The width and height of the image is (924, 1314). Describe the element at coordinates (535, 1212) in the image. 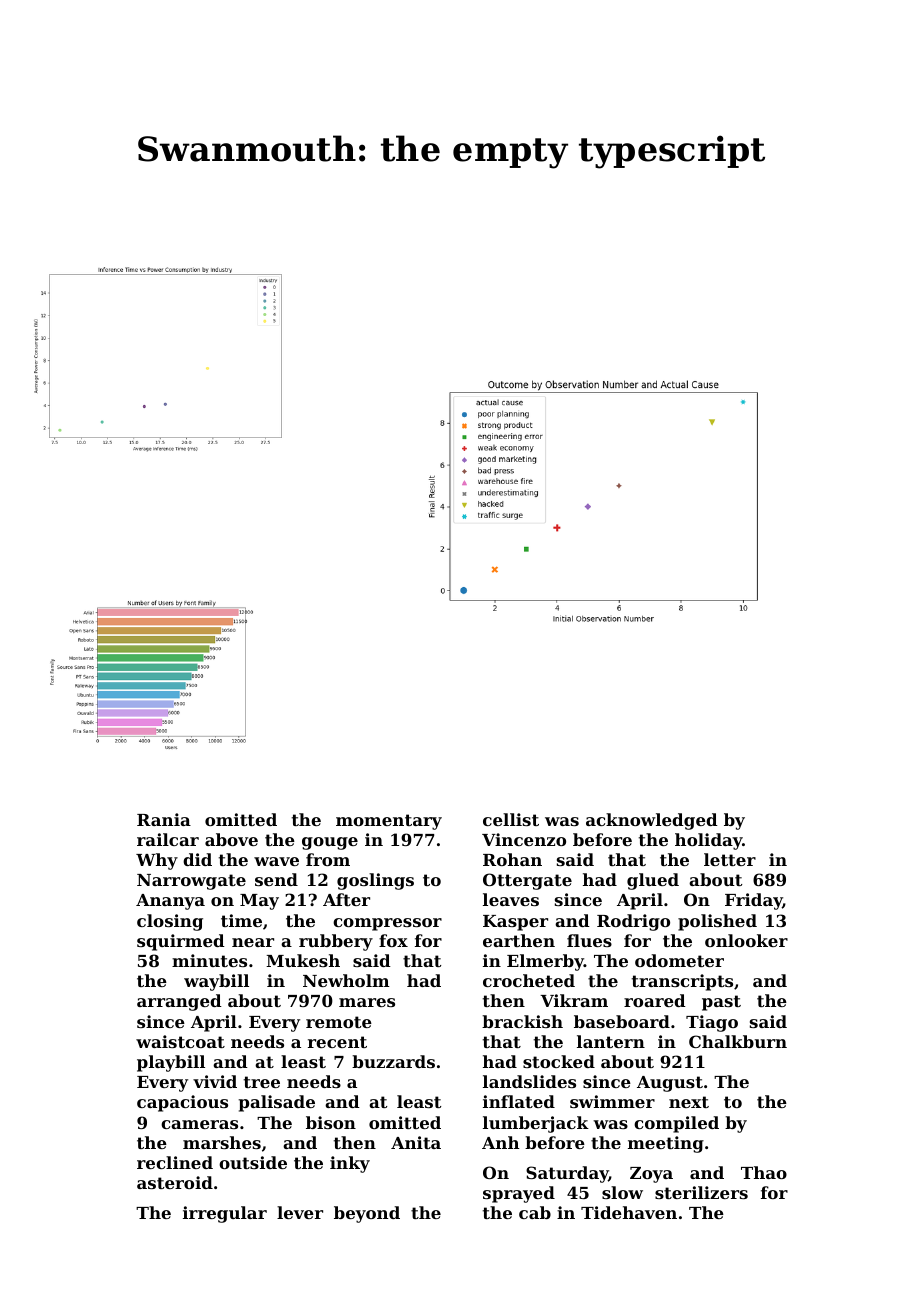

I see `cab` at that location.
